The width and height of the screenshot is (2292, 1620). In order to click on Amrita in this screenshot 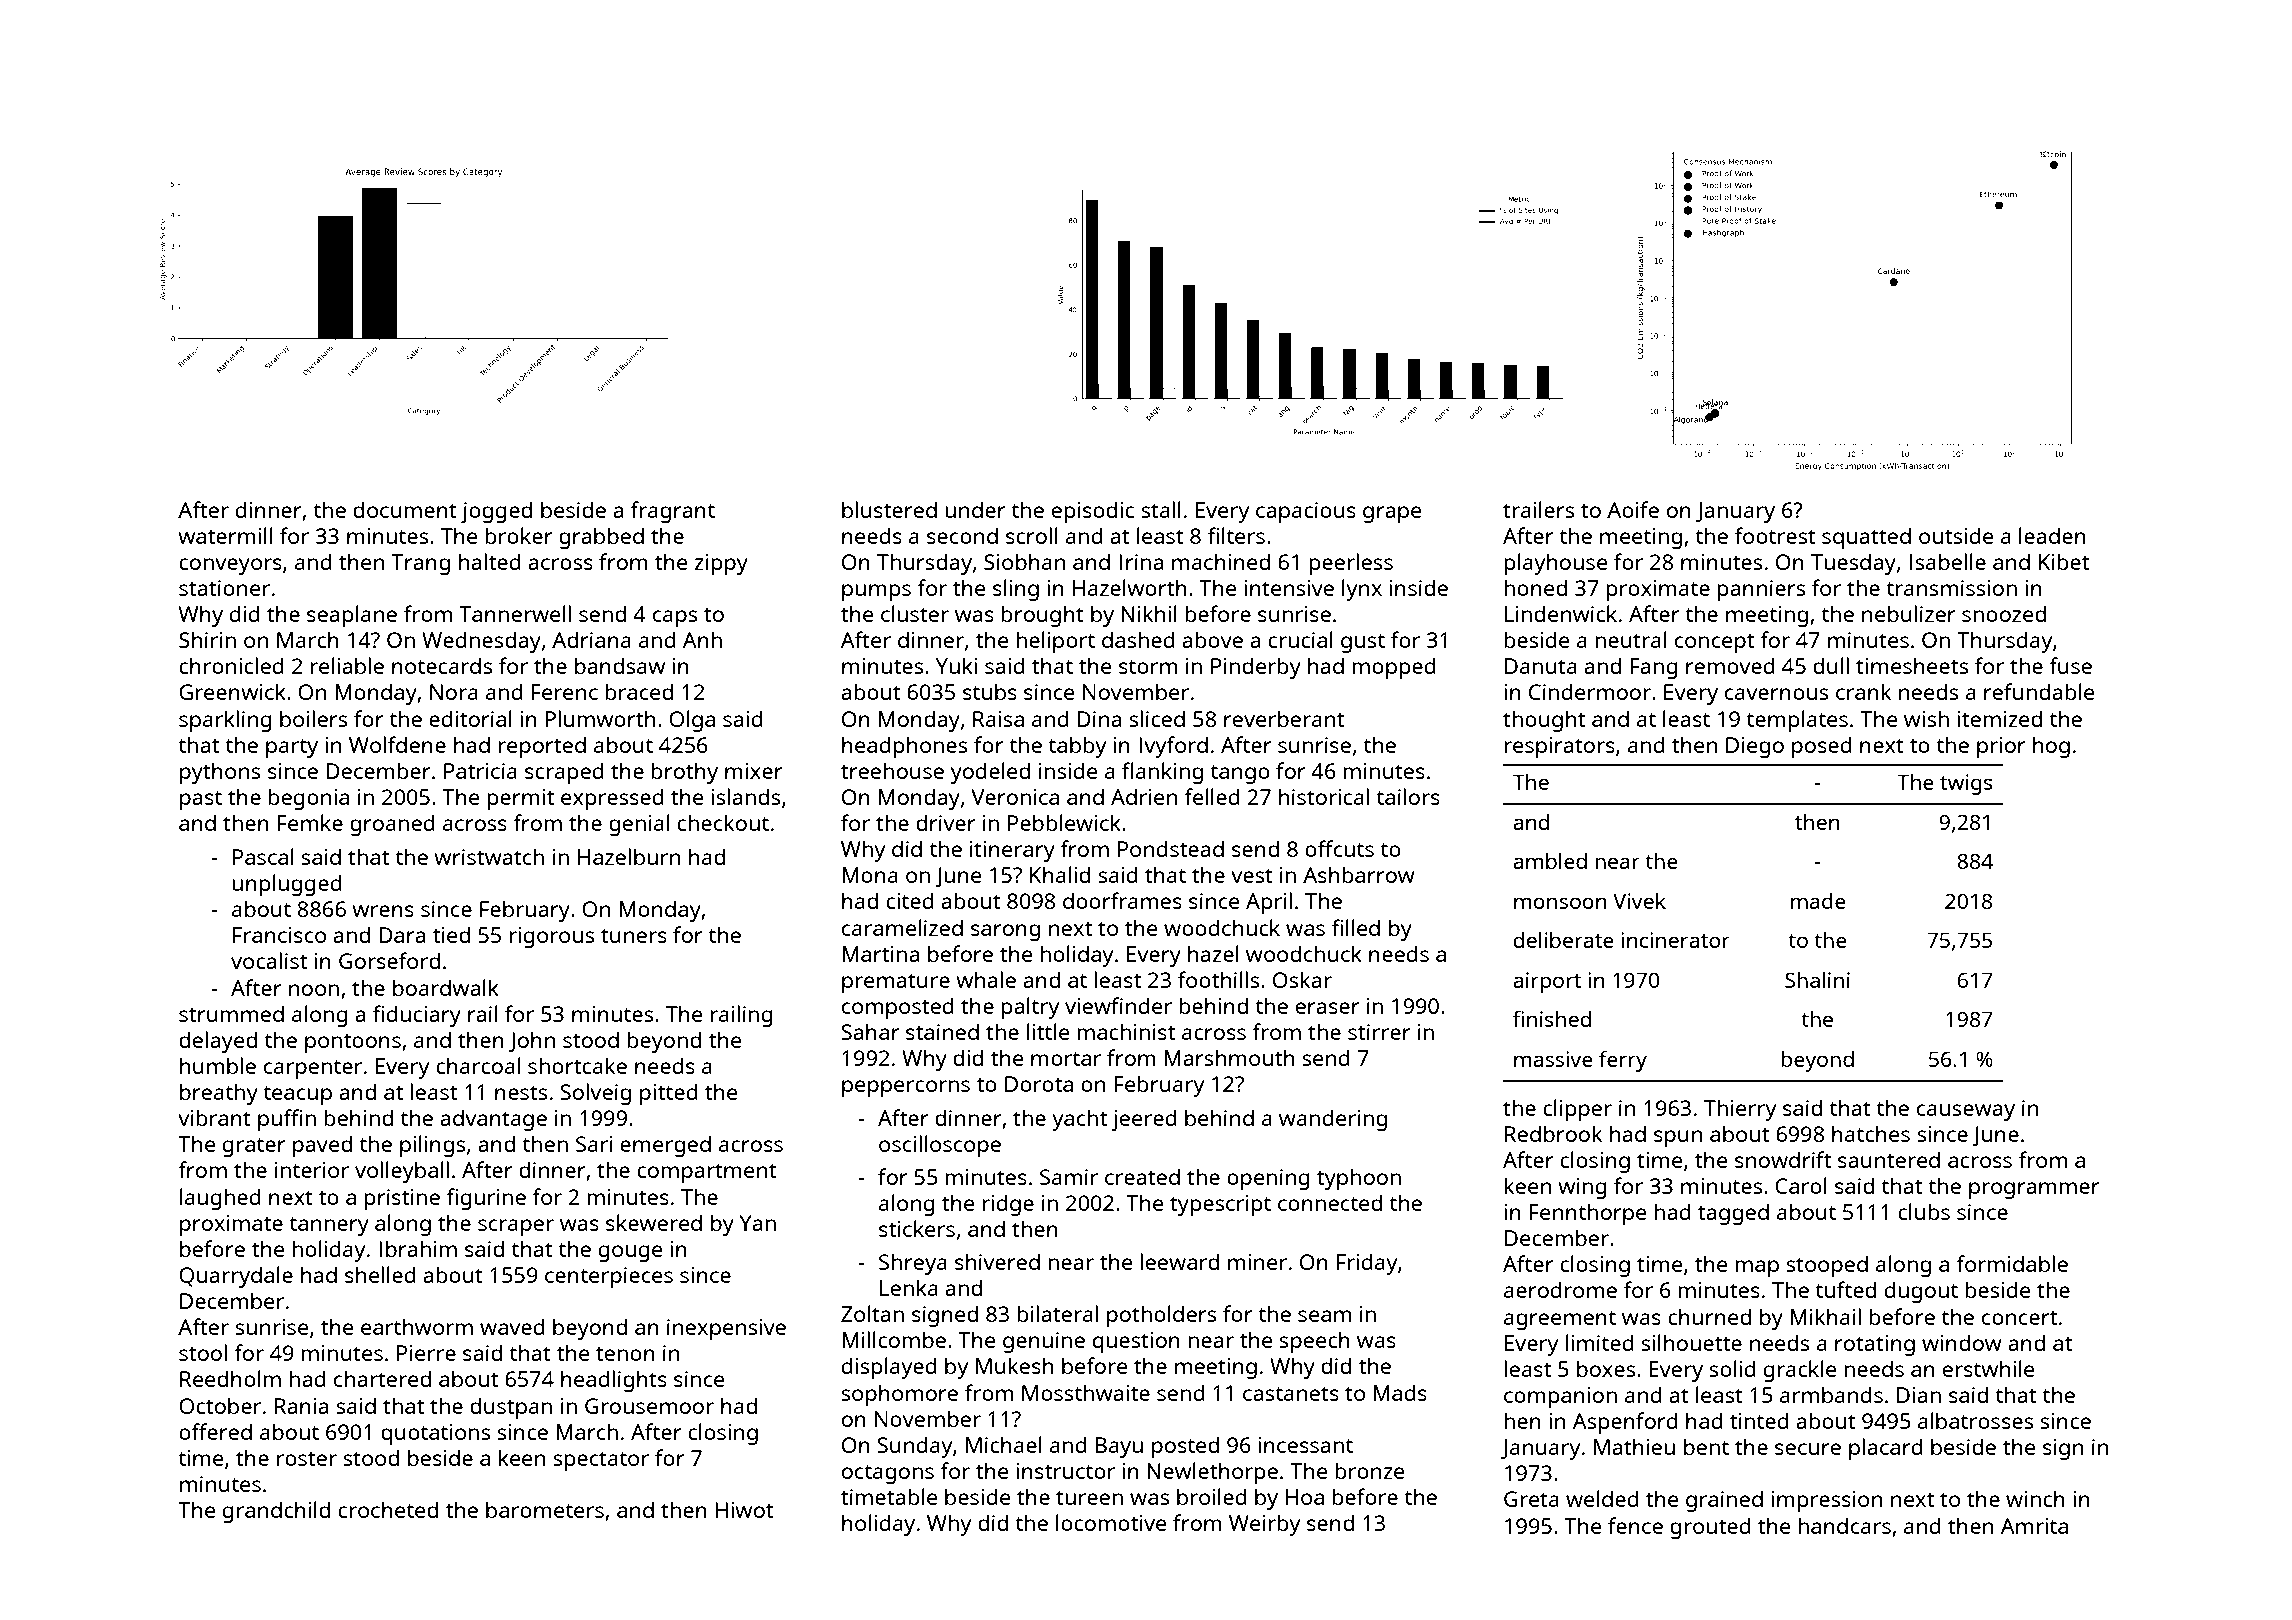, I will do `click(2034, 1526)`.
